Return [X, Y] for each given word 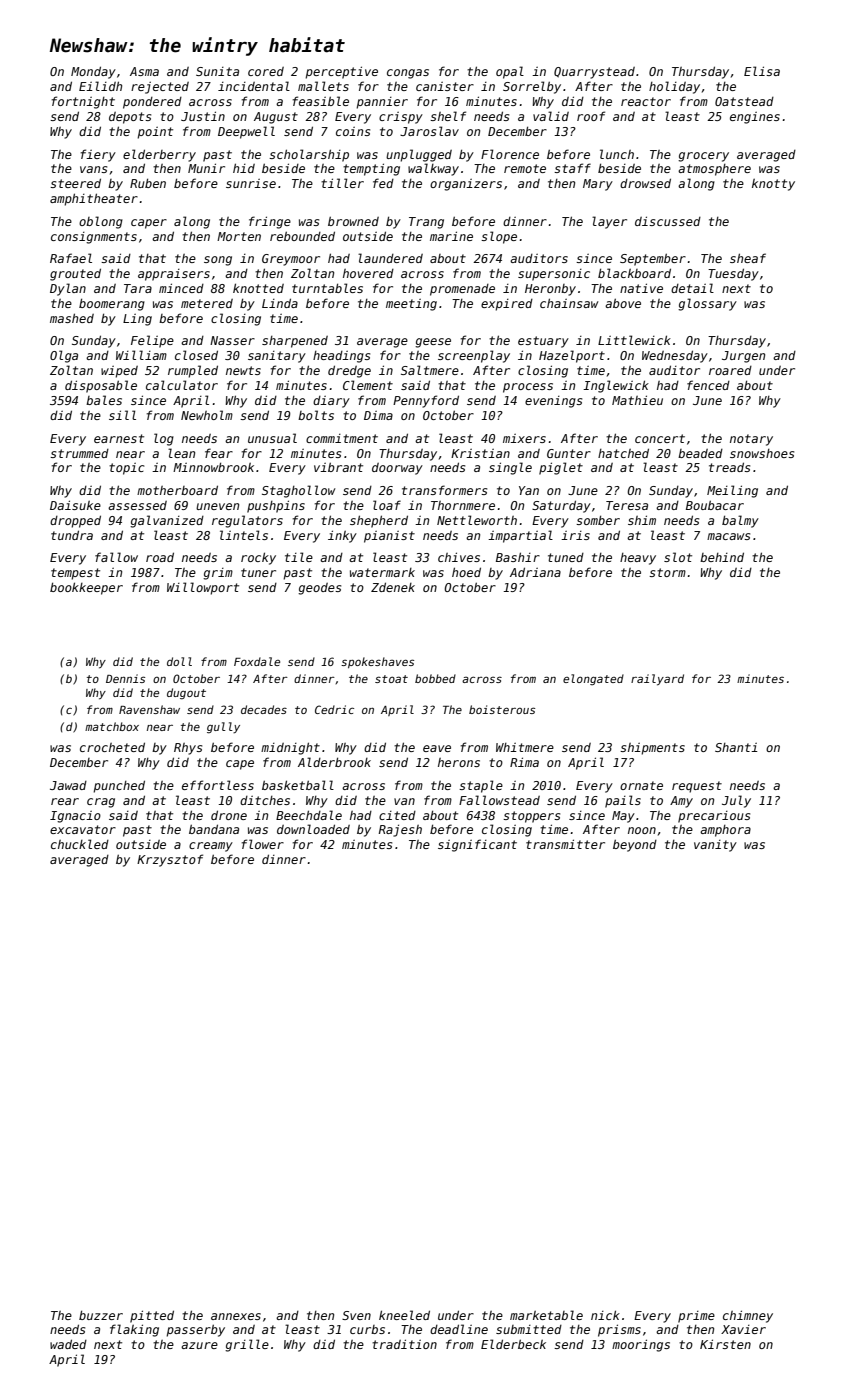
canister [445, 86]
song [218, 261]
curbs [367, 1329]
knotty [773, 185]
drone [229, 815]
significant [477, 845]
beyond [635, 845]
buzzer [101, 1315]
